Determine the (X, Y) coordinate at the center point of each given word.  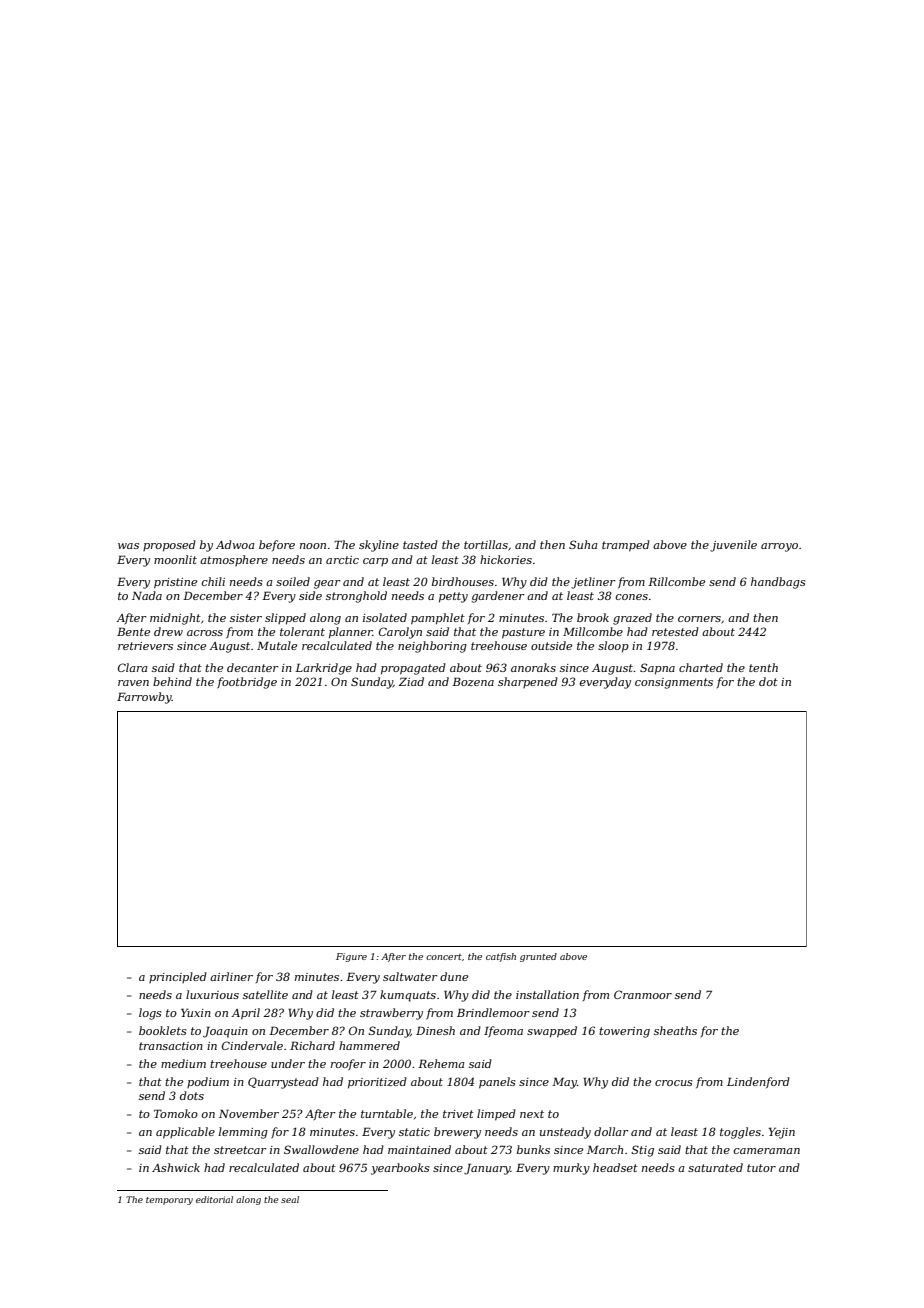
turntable (387, 1113)
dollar (611, 1131)
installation (547, 994)
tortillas (486, 544)
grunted (538, 957)
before (277, 545)
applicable (185, 1133)
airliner (231, 976)
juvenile (733, 546)
